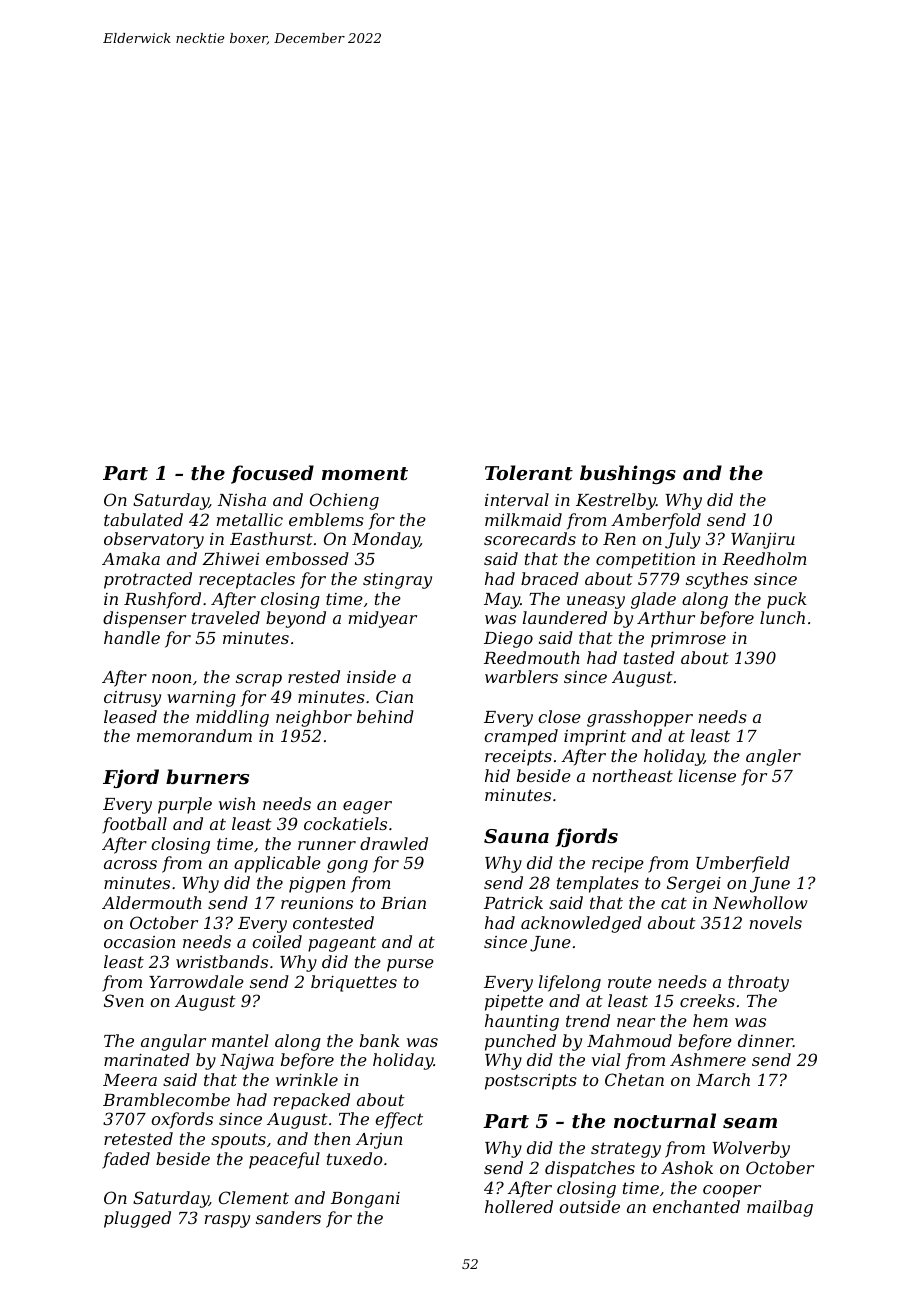 Image resolution: width=924 pixels, height=1314 pixels. What do you see at coordinates (723, 1079) in the image?
I see `March` at bounding box center [723, 1079].
